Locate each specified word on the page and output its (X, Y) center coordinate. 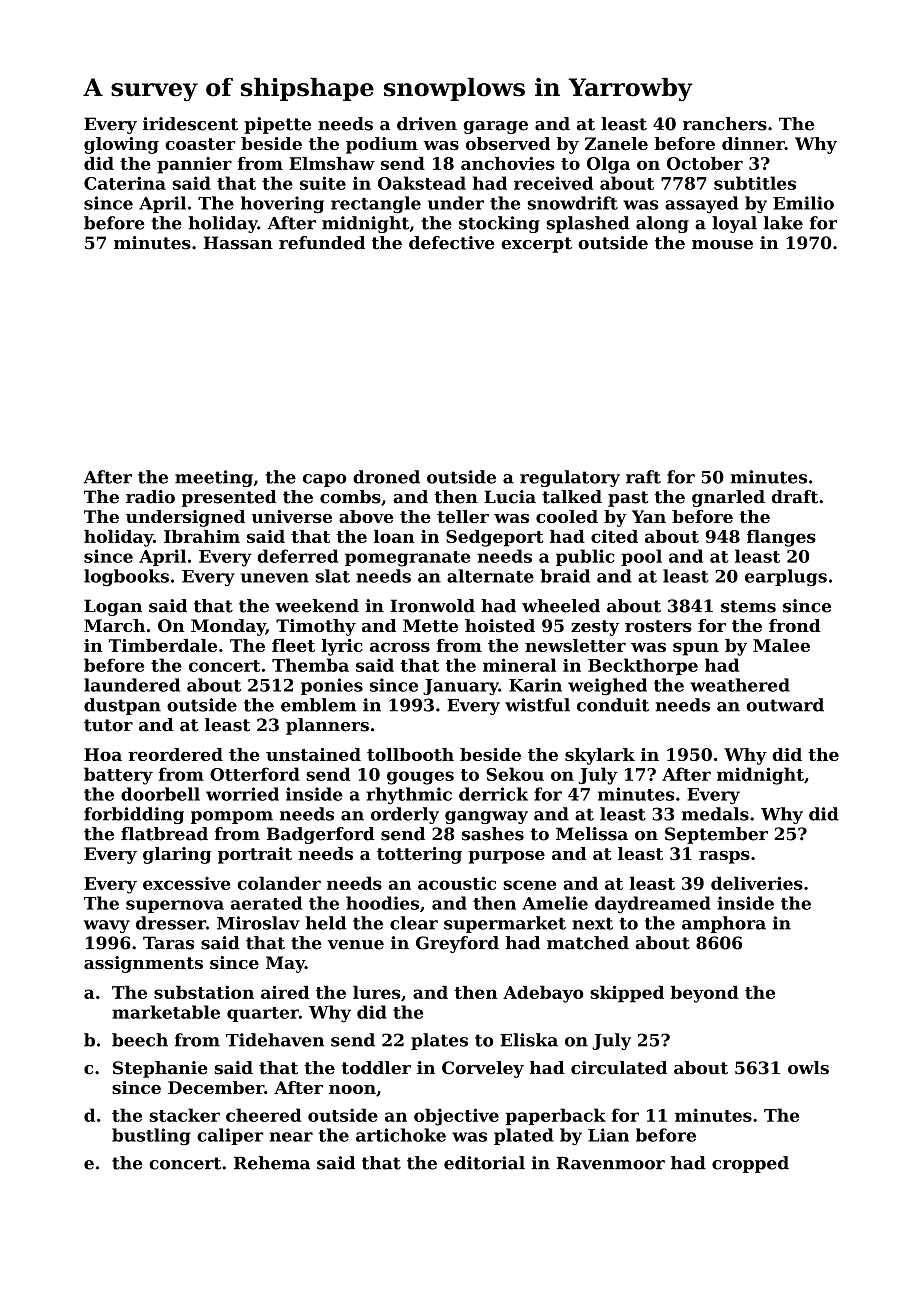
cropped (750, 1164)
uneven (274, 578)
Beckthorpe (643, 666)
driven (427, 124)
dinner (753, 143)
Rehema (272, 1163)
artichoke (401, 1135)
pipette (277, 125)
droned (386, 477)
